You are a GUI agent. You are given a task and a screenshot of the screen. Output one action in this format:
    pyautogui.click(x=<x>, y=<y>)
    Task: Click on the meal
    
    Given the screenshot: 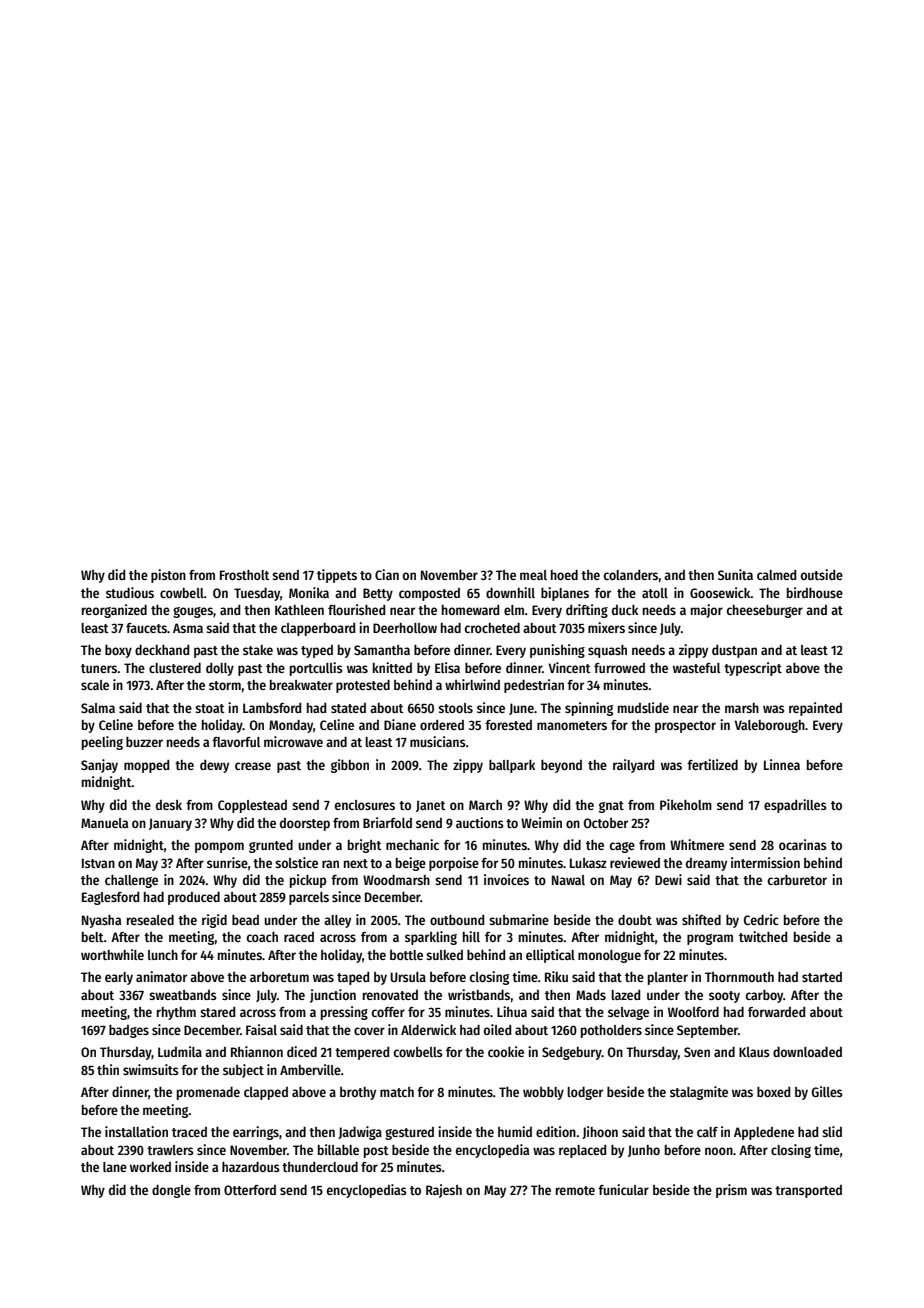 What is the action you would take?
    pyautogui.click(x=533, y=575)
